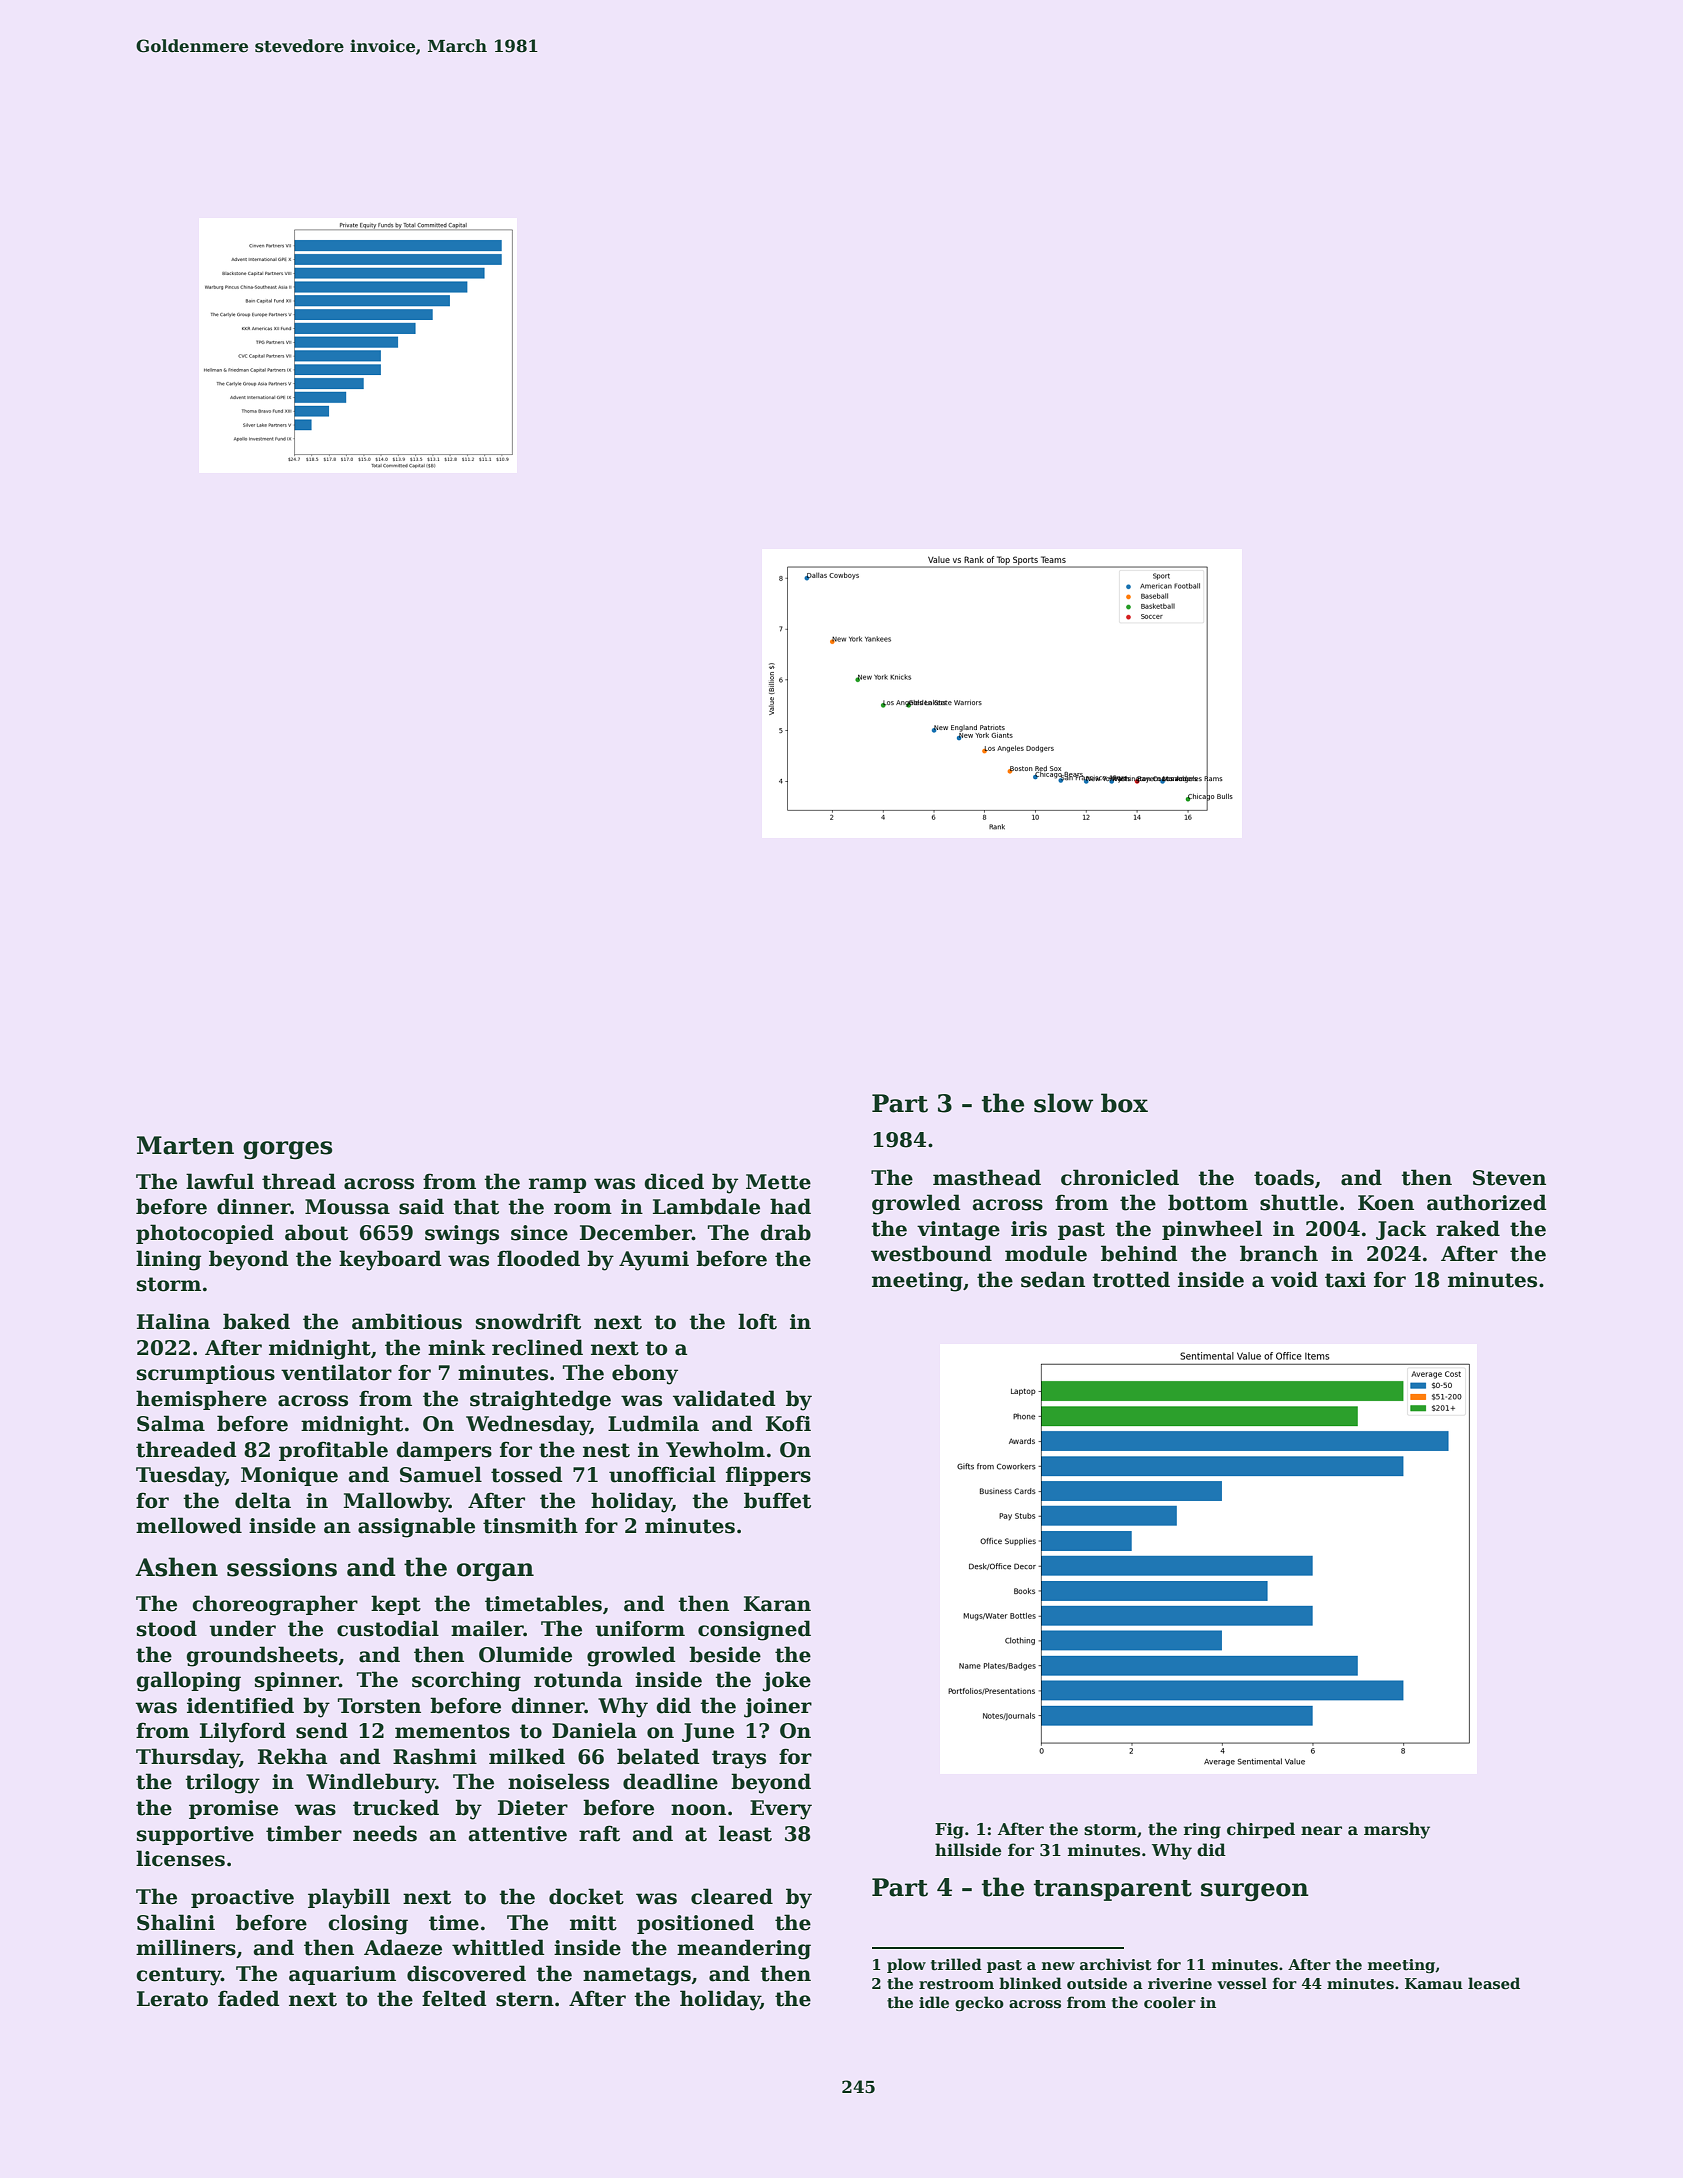  What do you see at coordinates (176, 1922) in the document?
I see `Shalini` at bounding box center [176, 1922].
